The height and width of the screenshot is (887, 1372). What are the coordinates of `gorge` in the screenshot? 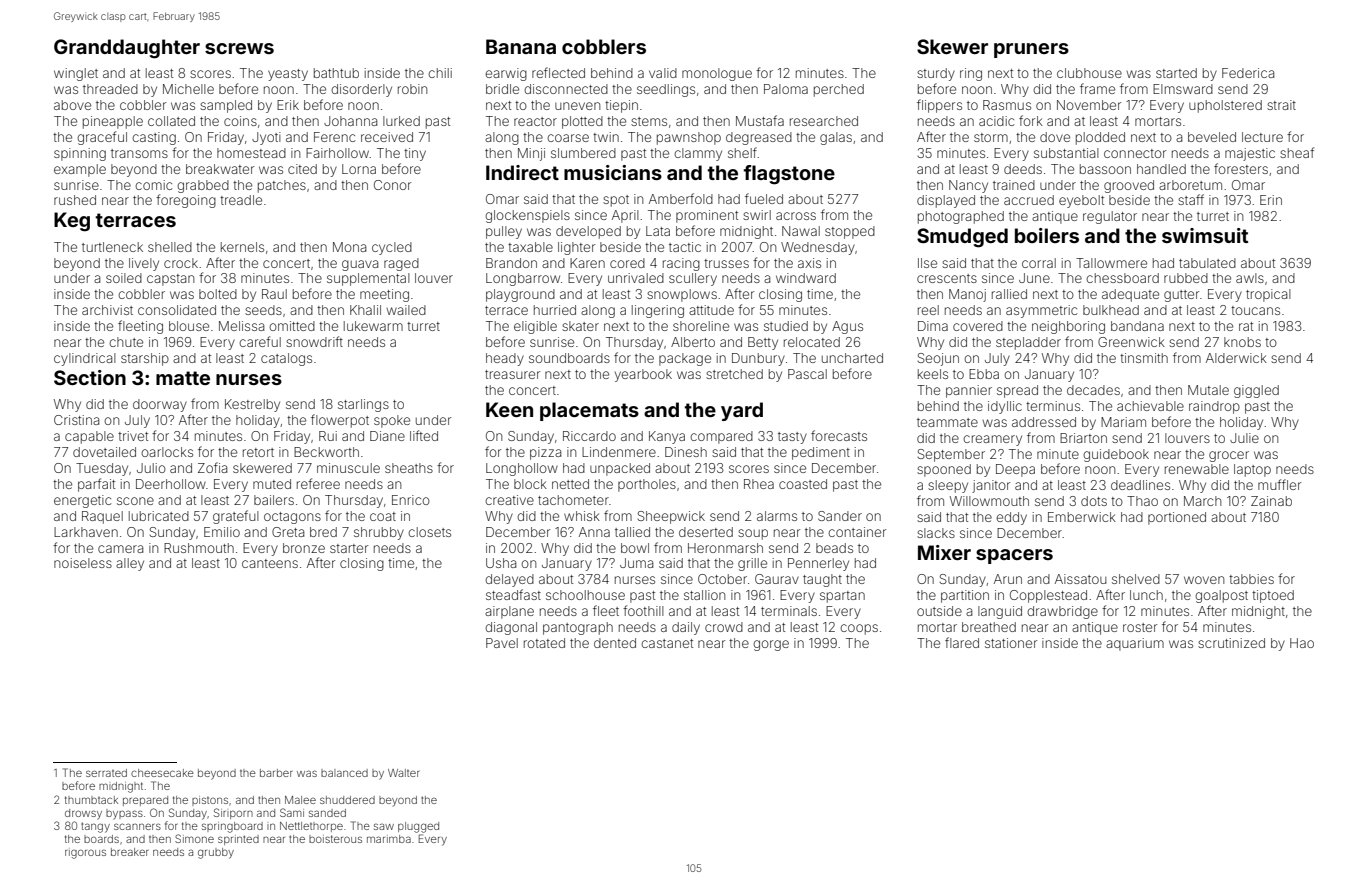 It's located at (771, 645).
